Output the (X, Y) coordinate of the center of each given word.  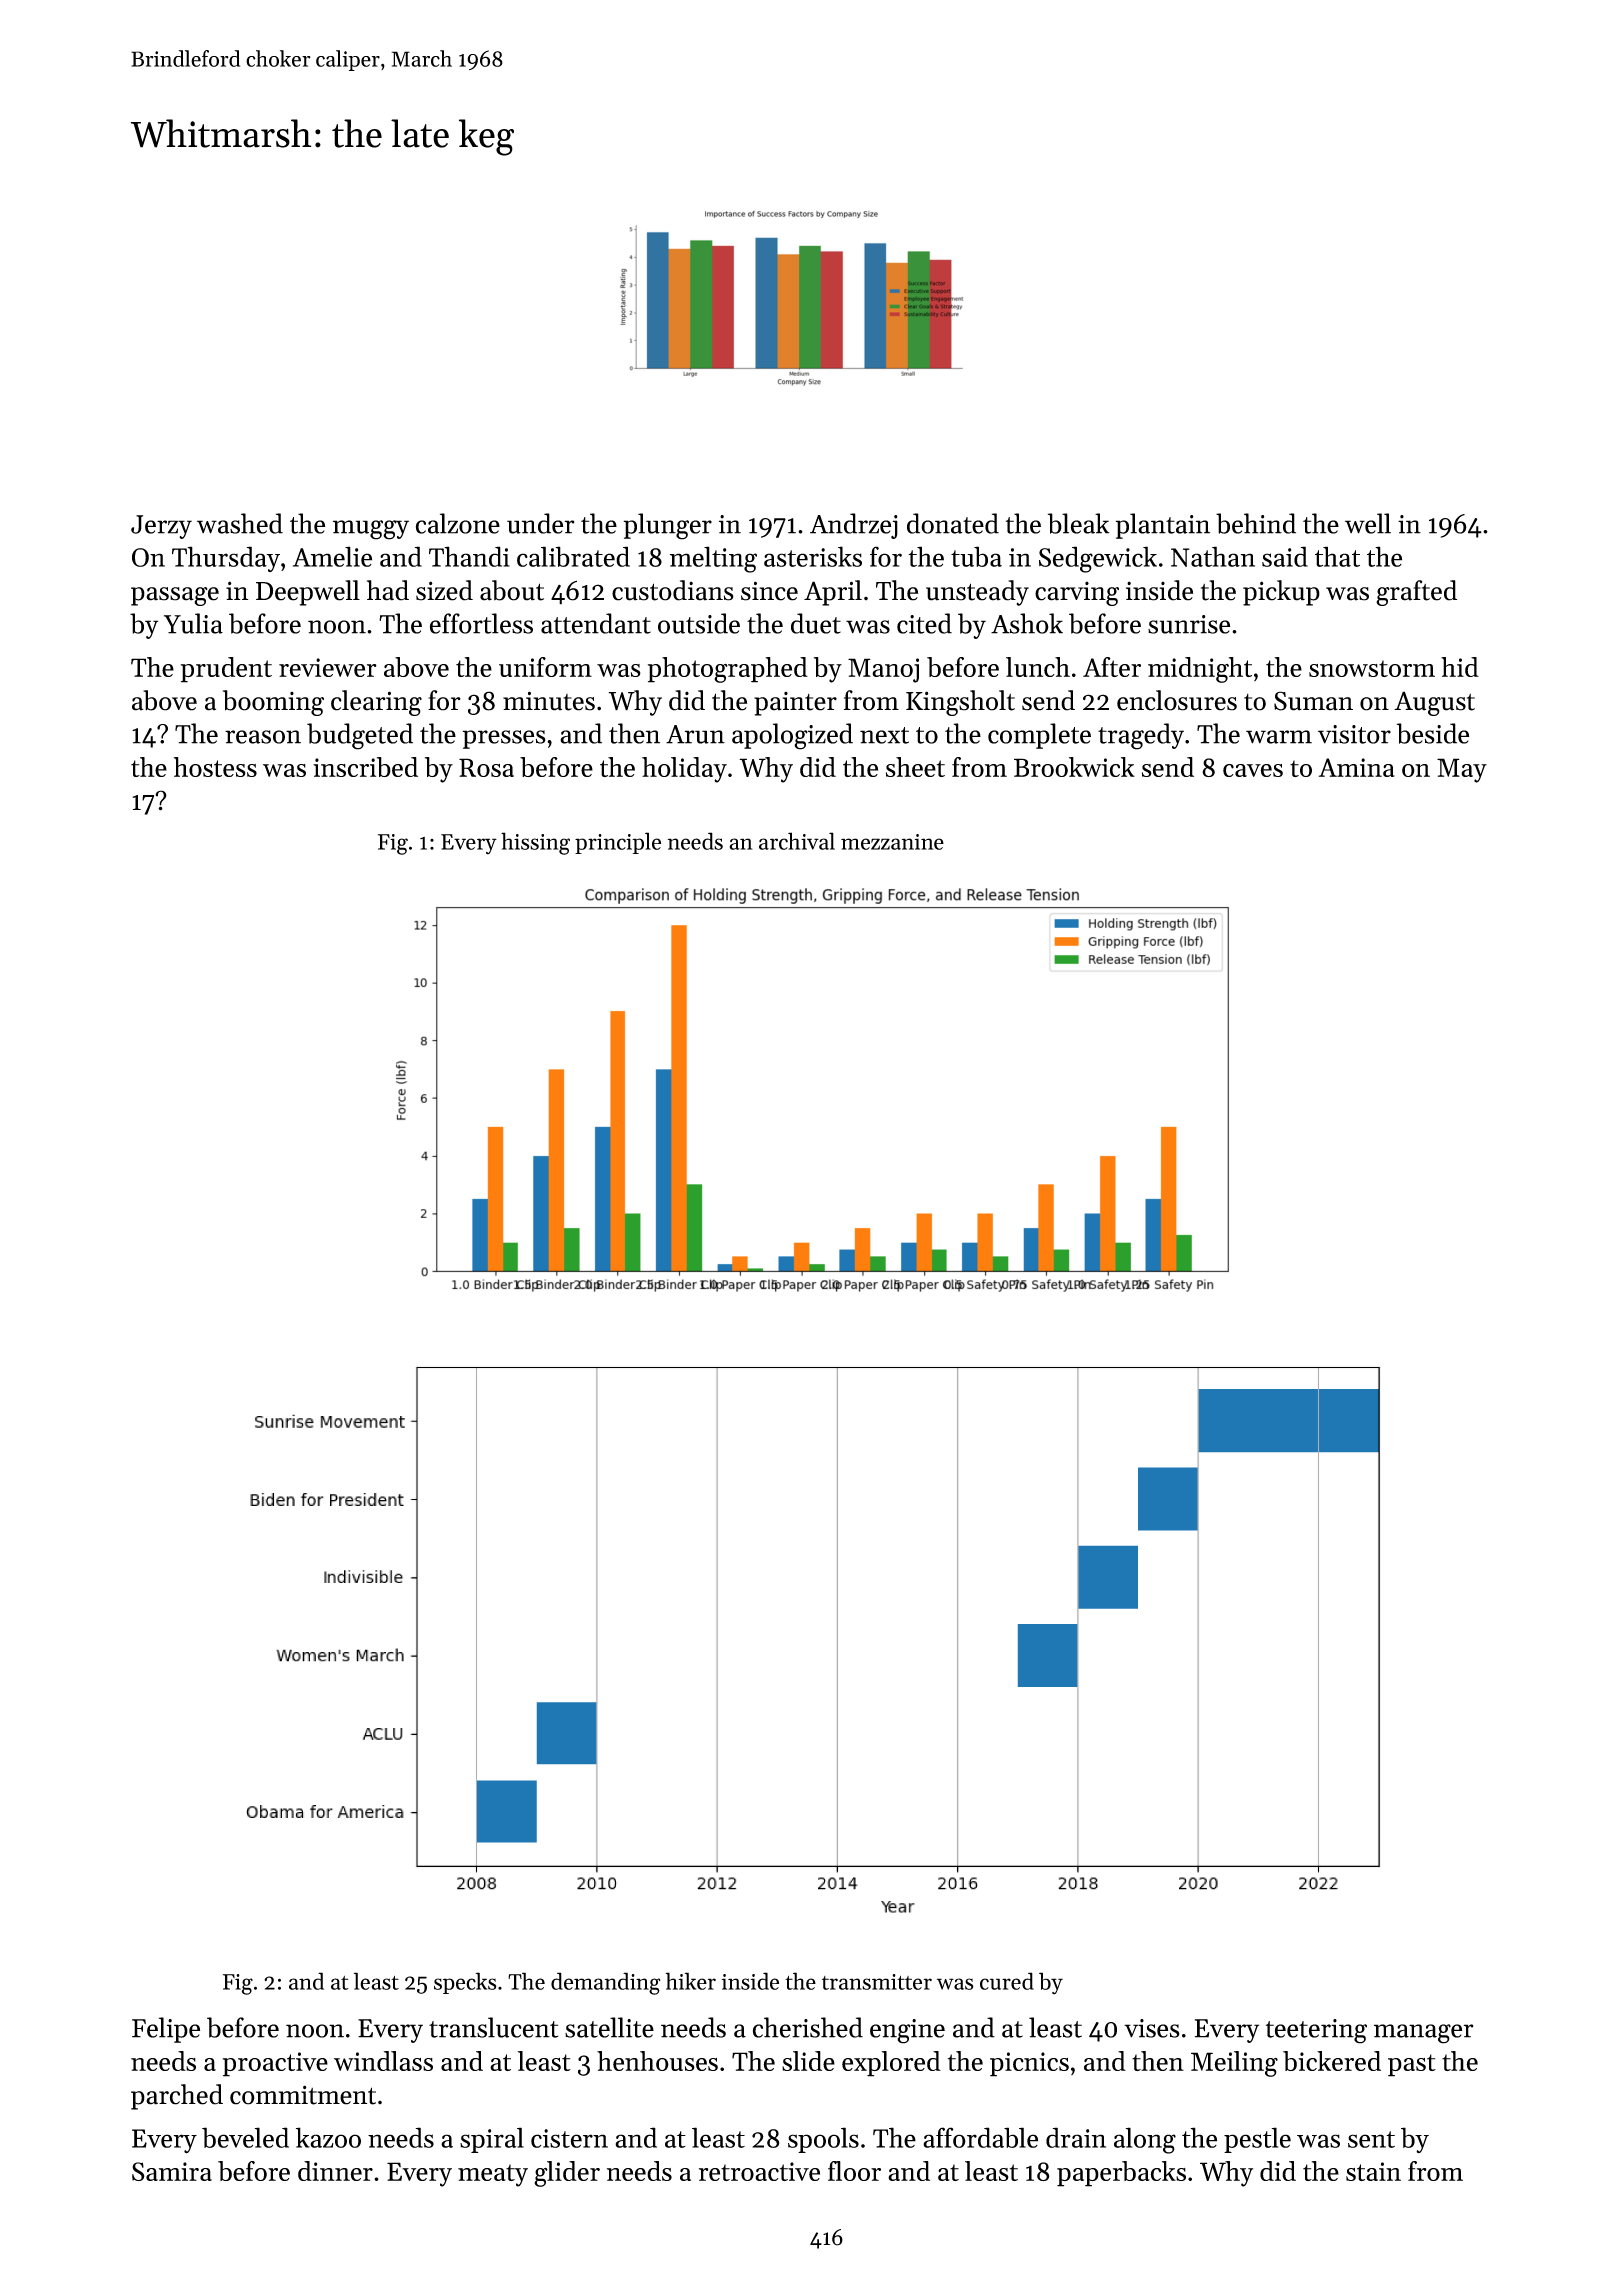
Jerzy (161, 527)
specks (465, 1983)
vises (1152, 2028)
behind (1256, 523)
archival (797, 841)
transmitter (877, 1982)
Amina (1357, 767)
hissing (535, 843)
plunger (668, 526)
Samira (172, 2171)
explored (891, 2064)
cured (1007, 1981)
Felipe (166, 2030)
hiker (691, 1981)
